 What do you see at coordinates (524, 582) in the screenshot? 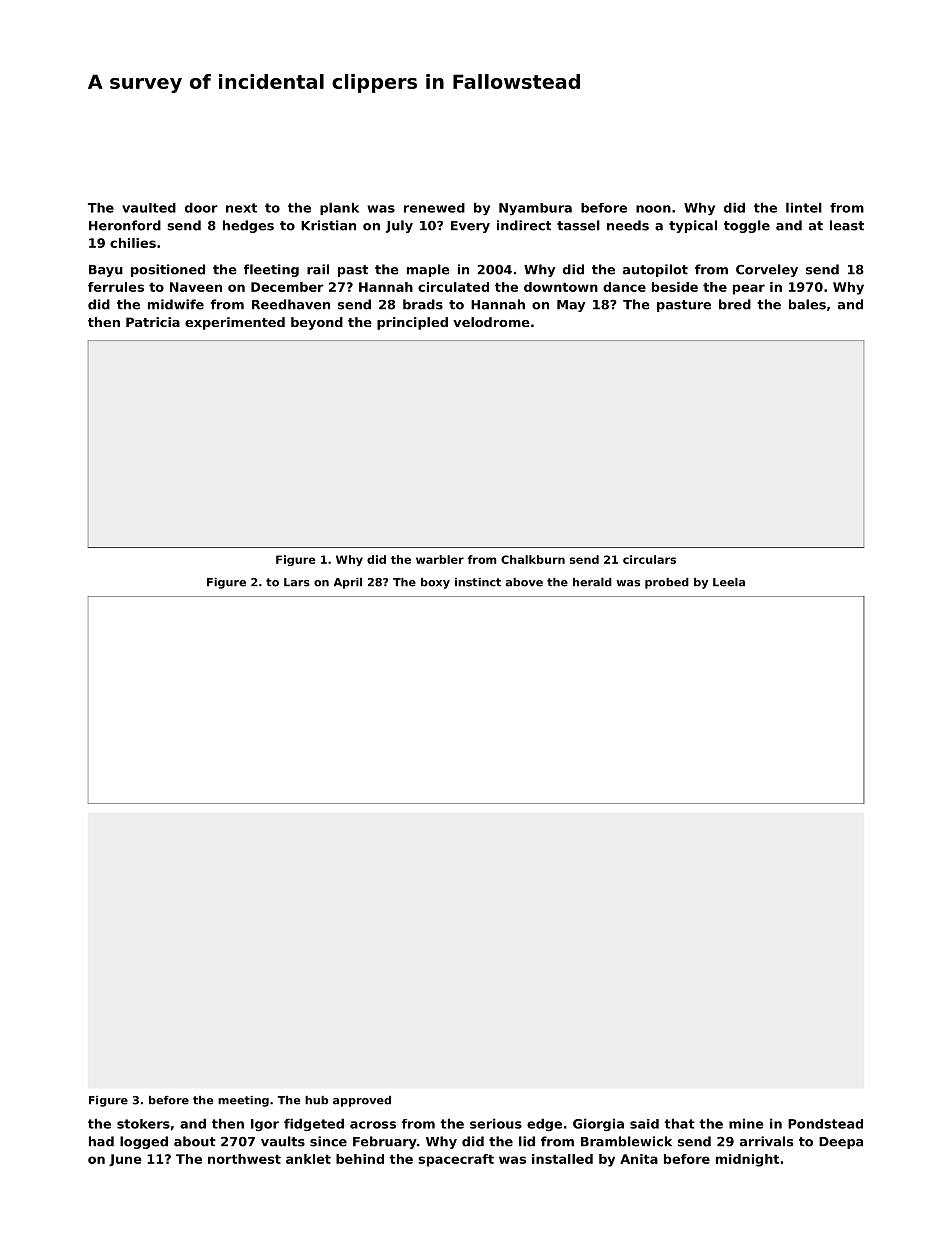
I see `above` at bounding box center [524, 582].
